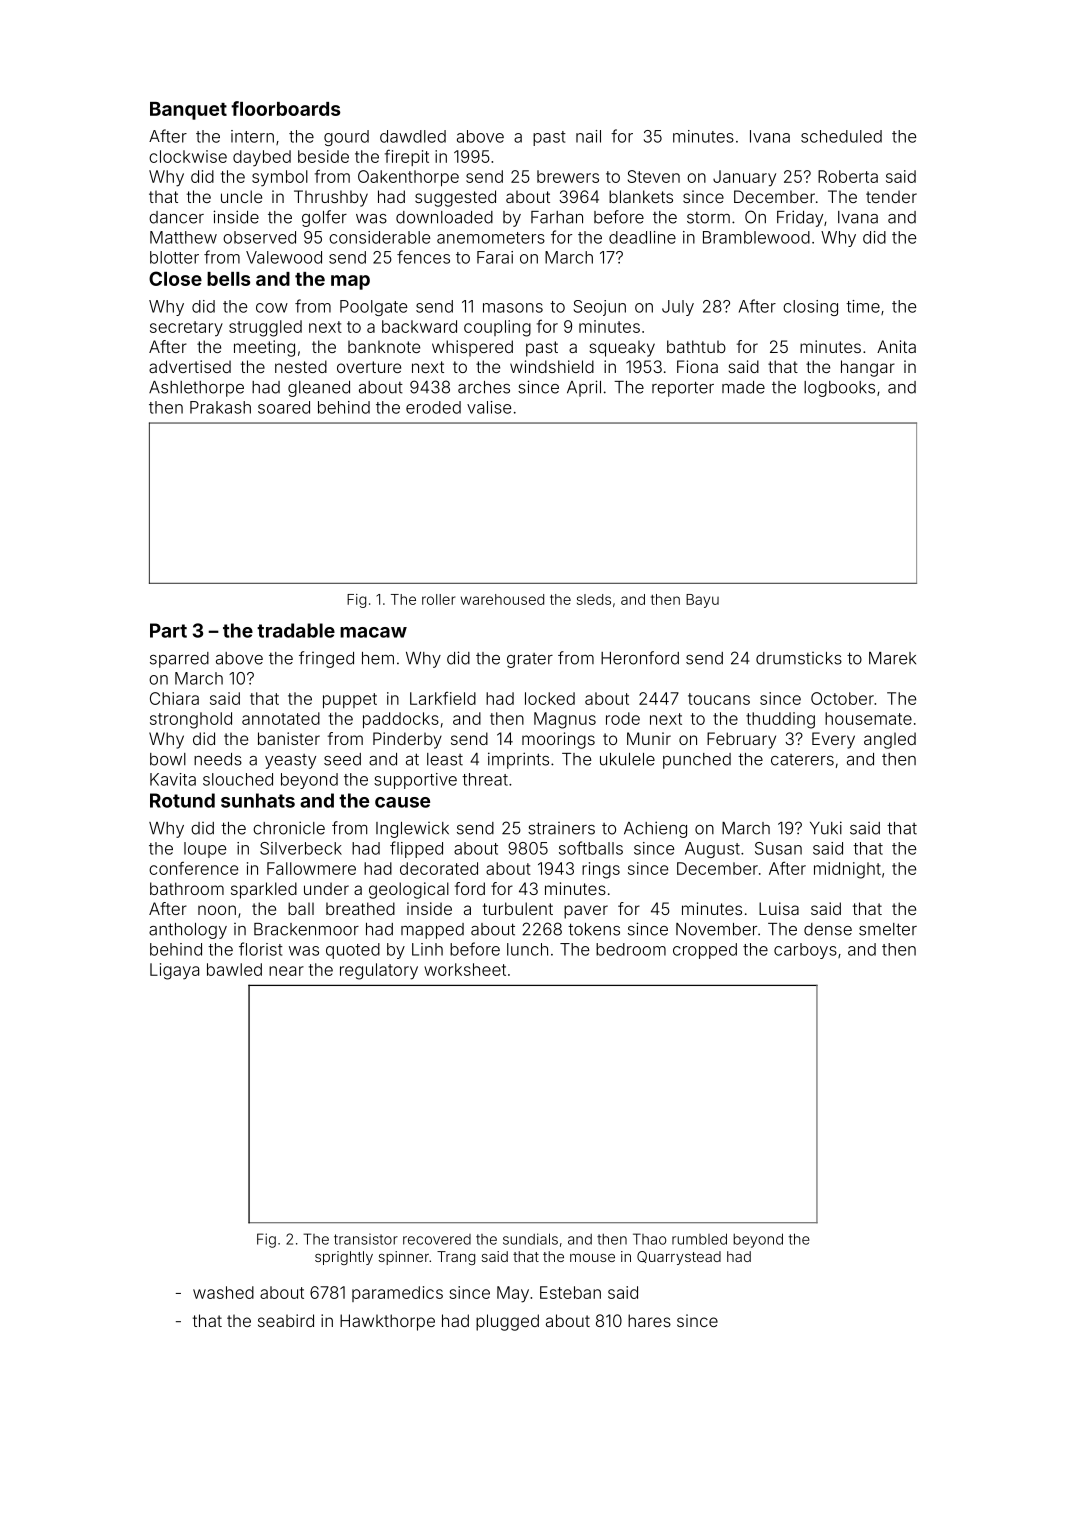 Image resolution: width=1066 pixels, height=1515 pixels. I want to click on nail, so click(588, 136).
